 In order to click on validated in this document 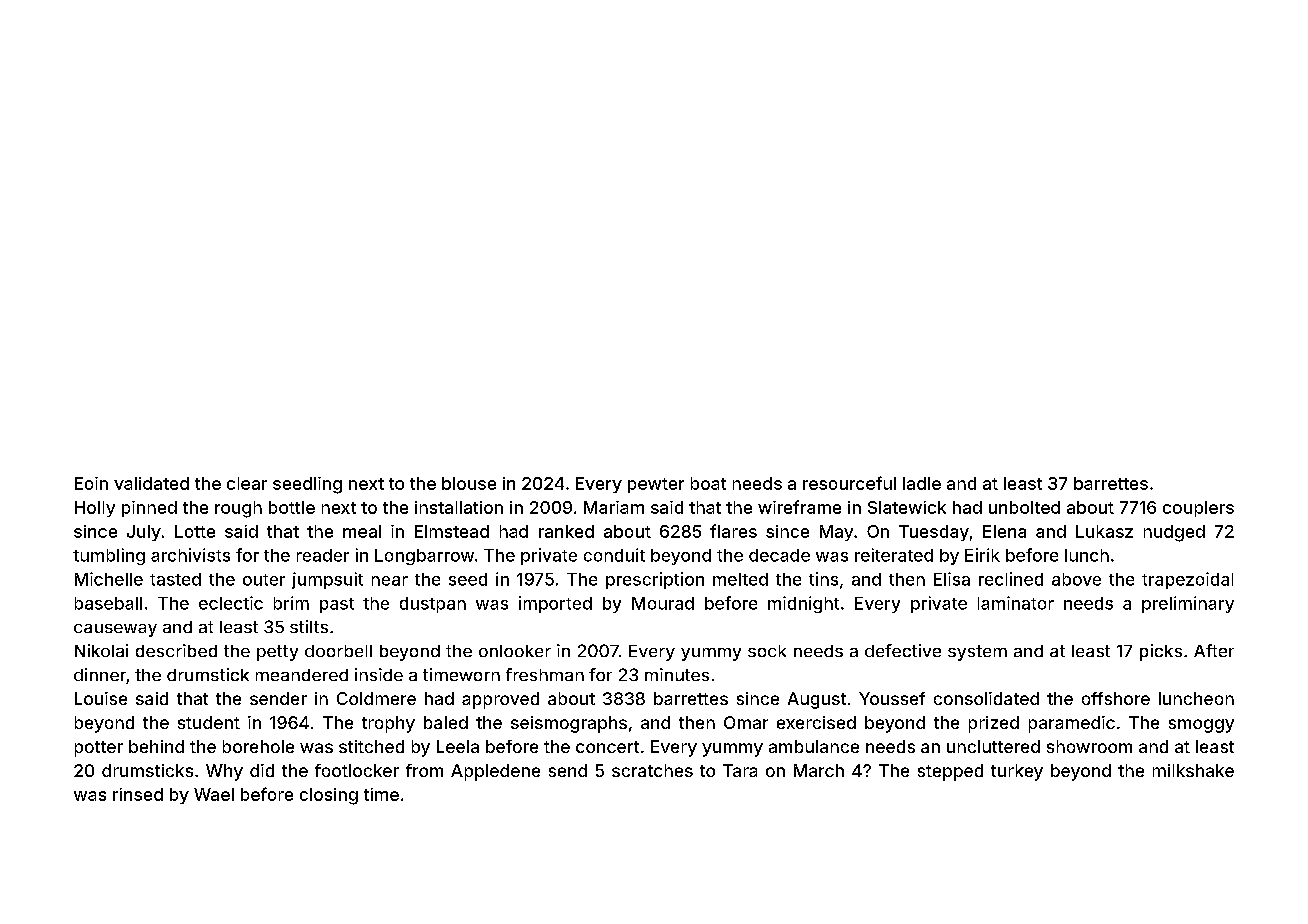, I will do `click(151, 483)`.
